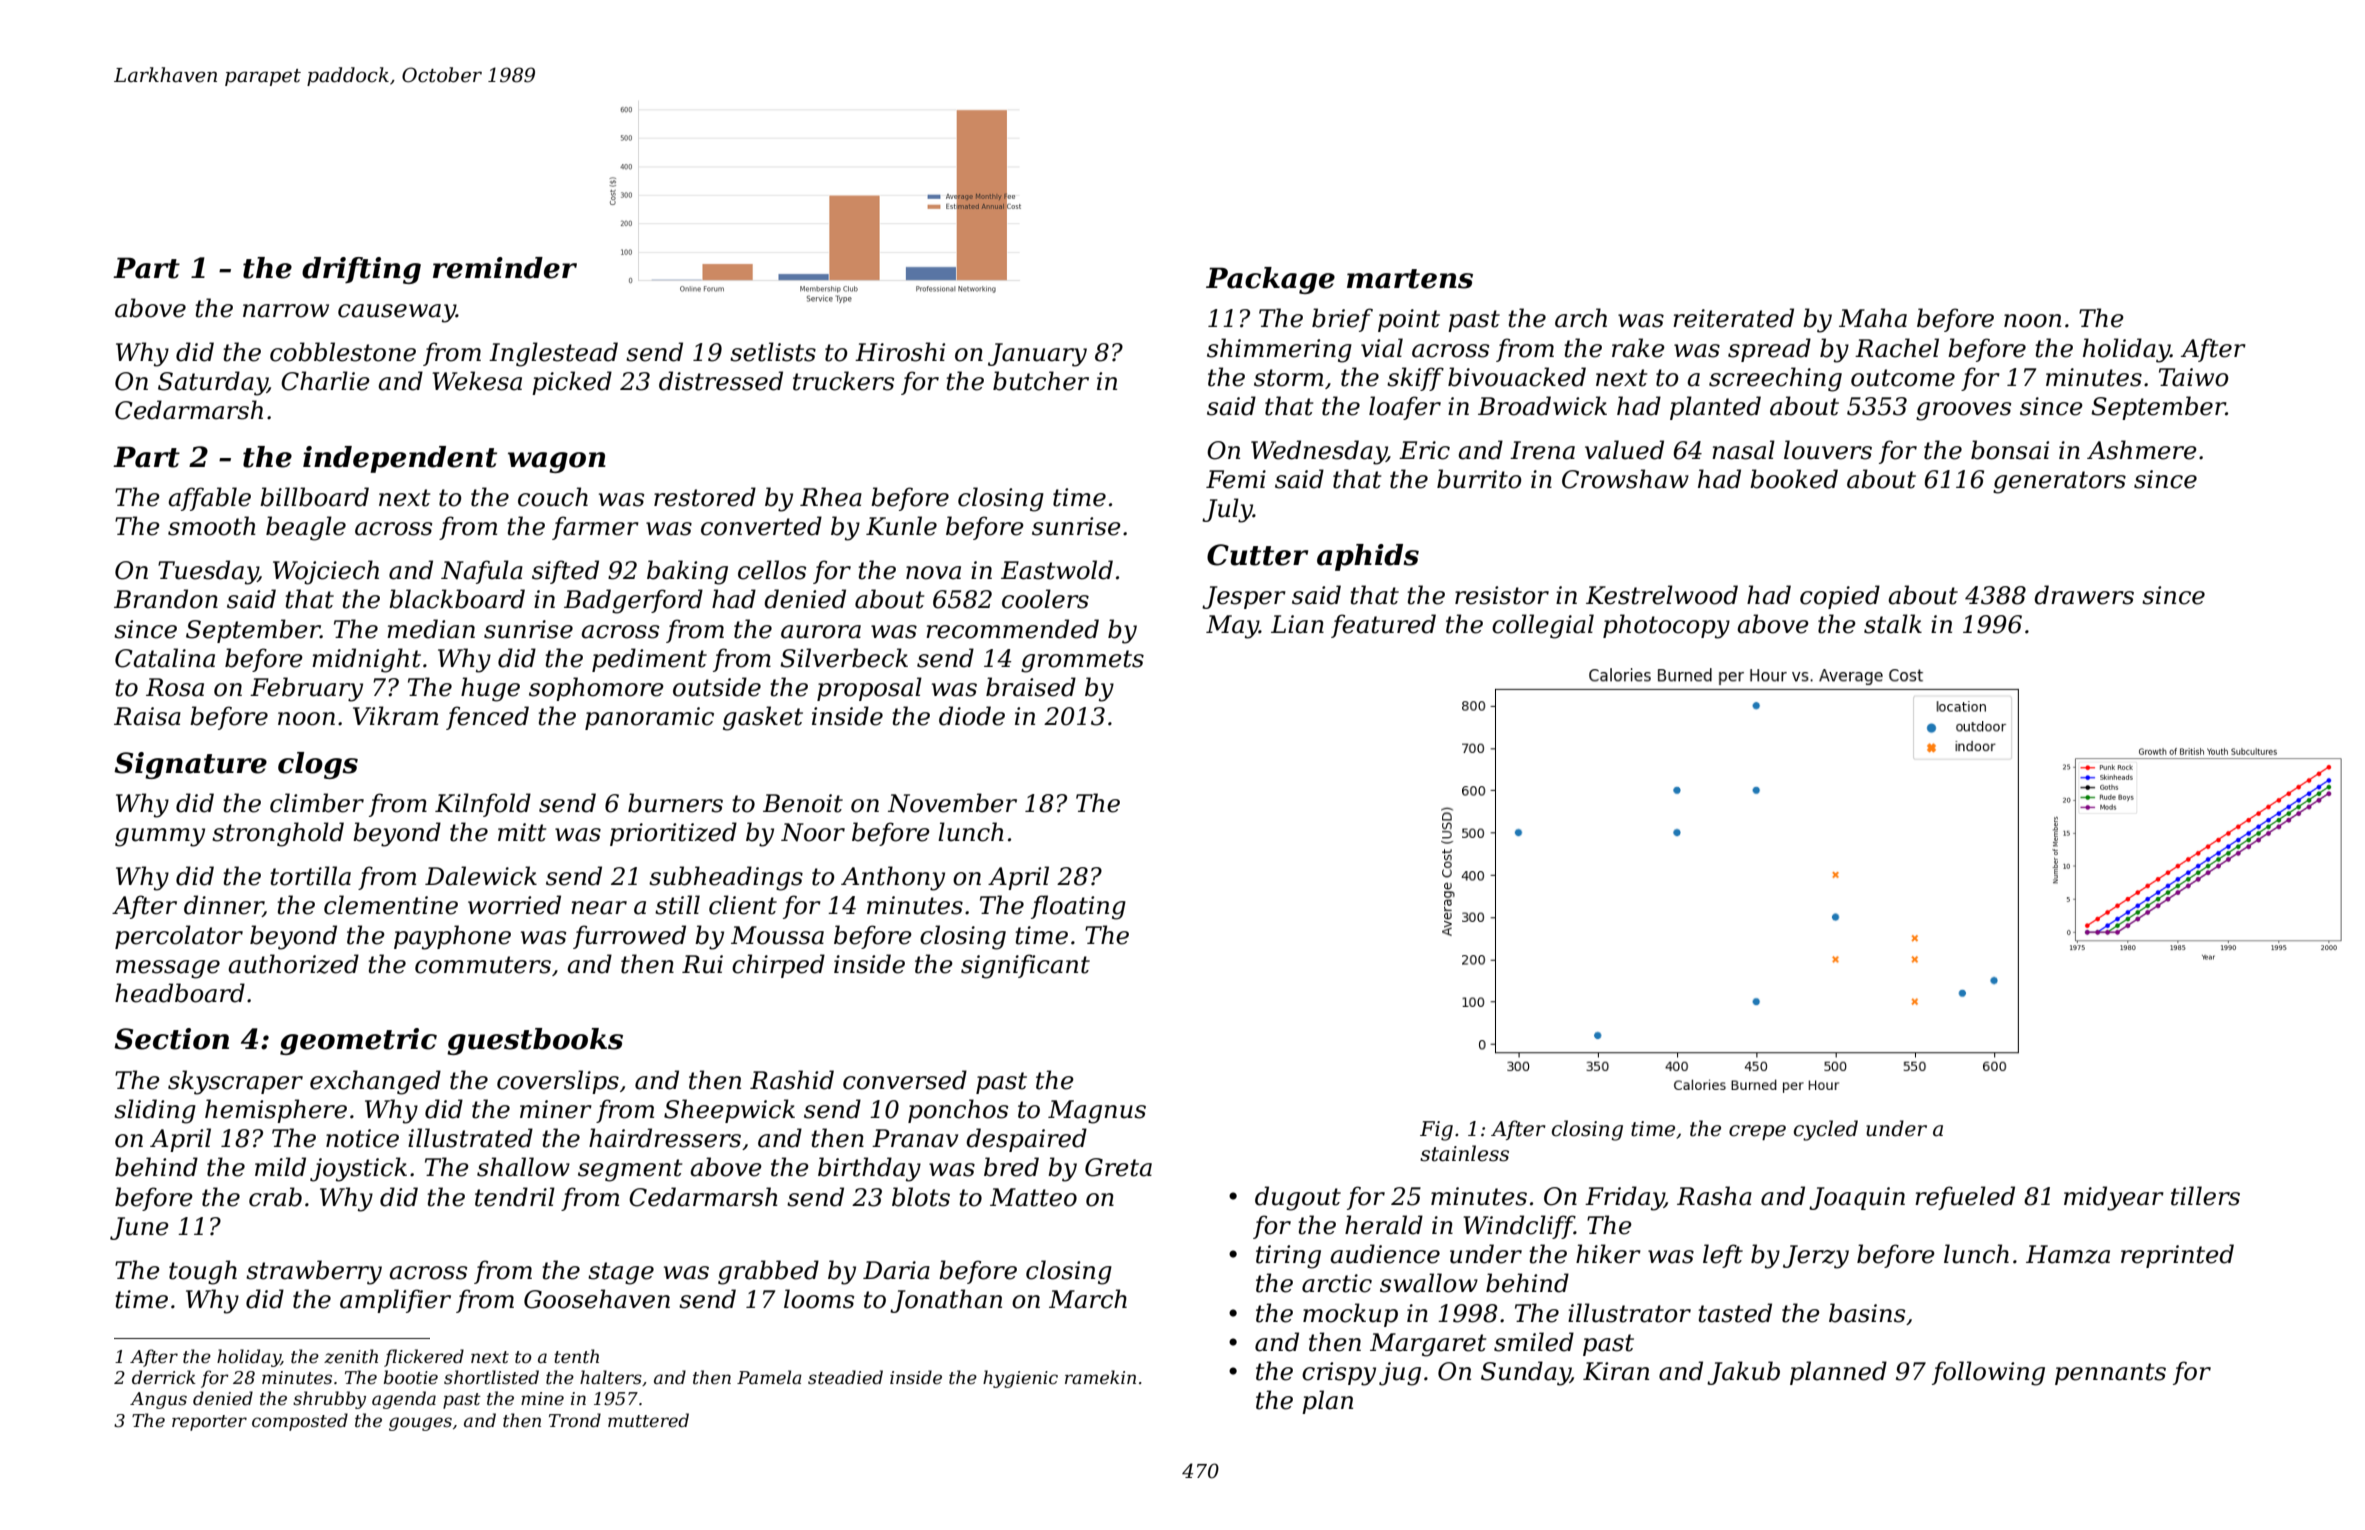 The width and height of the image is (2365, 1530). What do you see at coordinates (1775, 379) in the image?
I see `screeching` at bounding box center [1775, 379].
